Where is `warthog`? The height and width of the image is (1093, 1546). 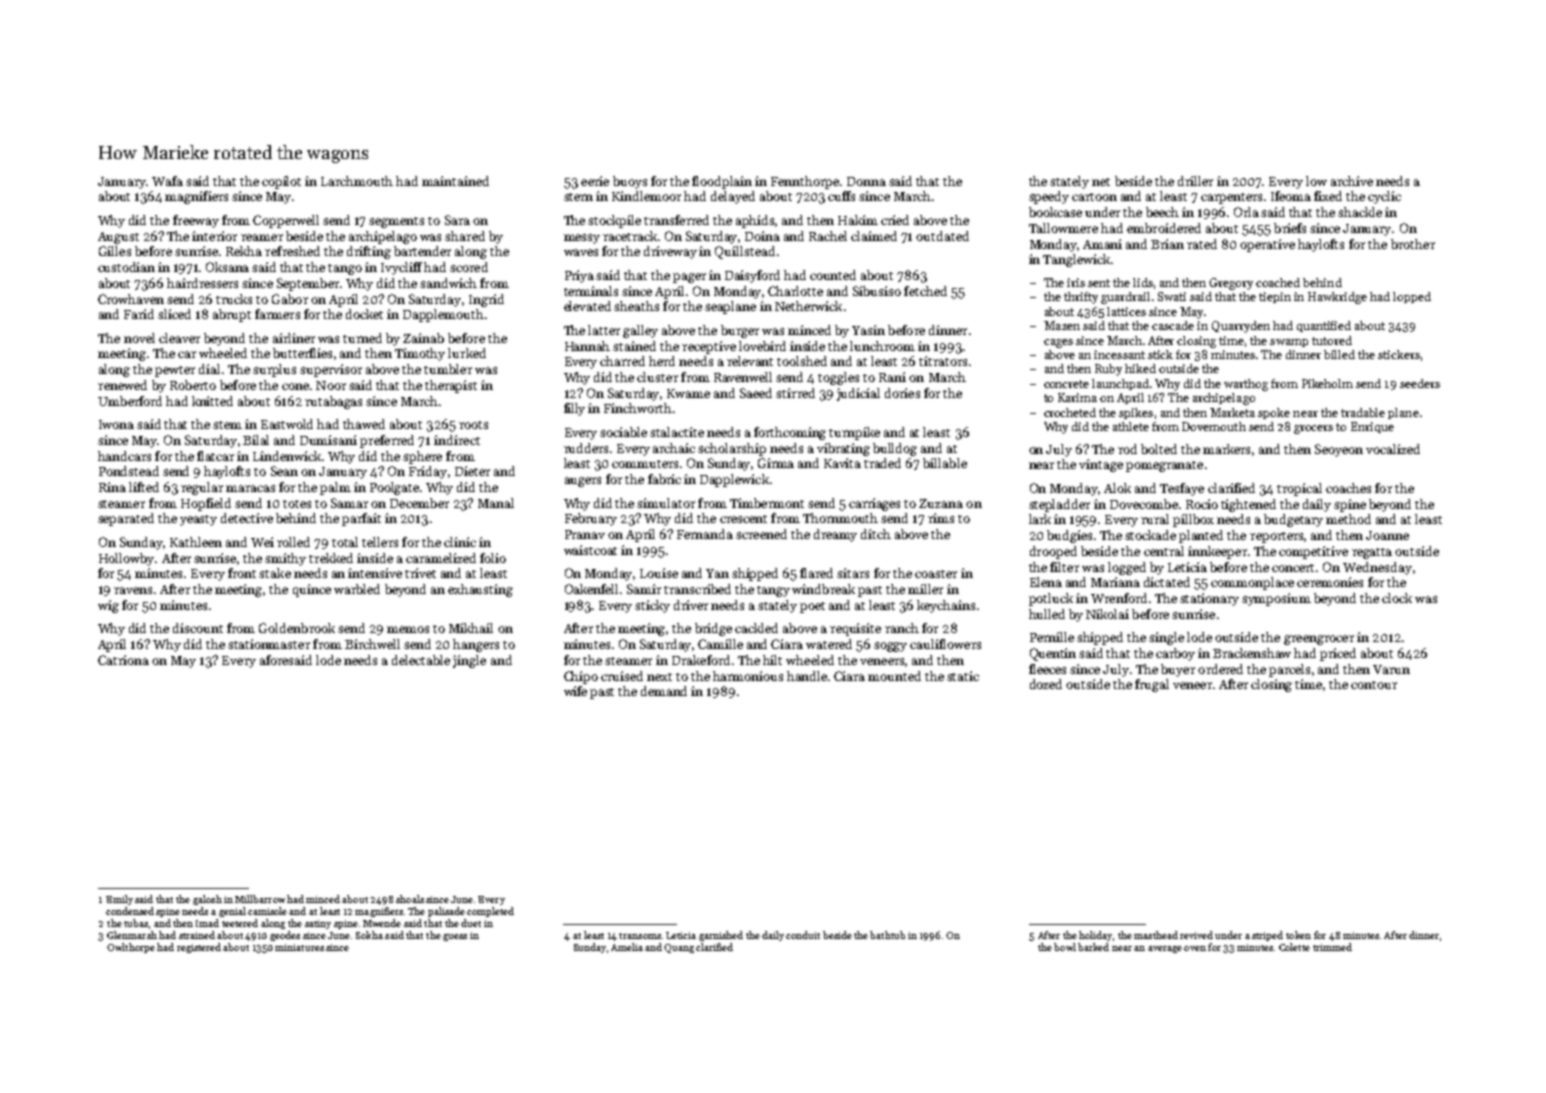
warthog is located at coordinates (1246, 385).
